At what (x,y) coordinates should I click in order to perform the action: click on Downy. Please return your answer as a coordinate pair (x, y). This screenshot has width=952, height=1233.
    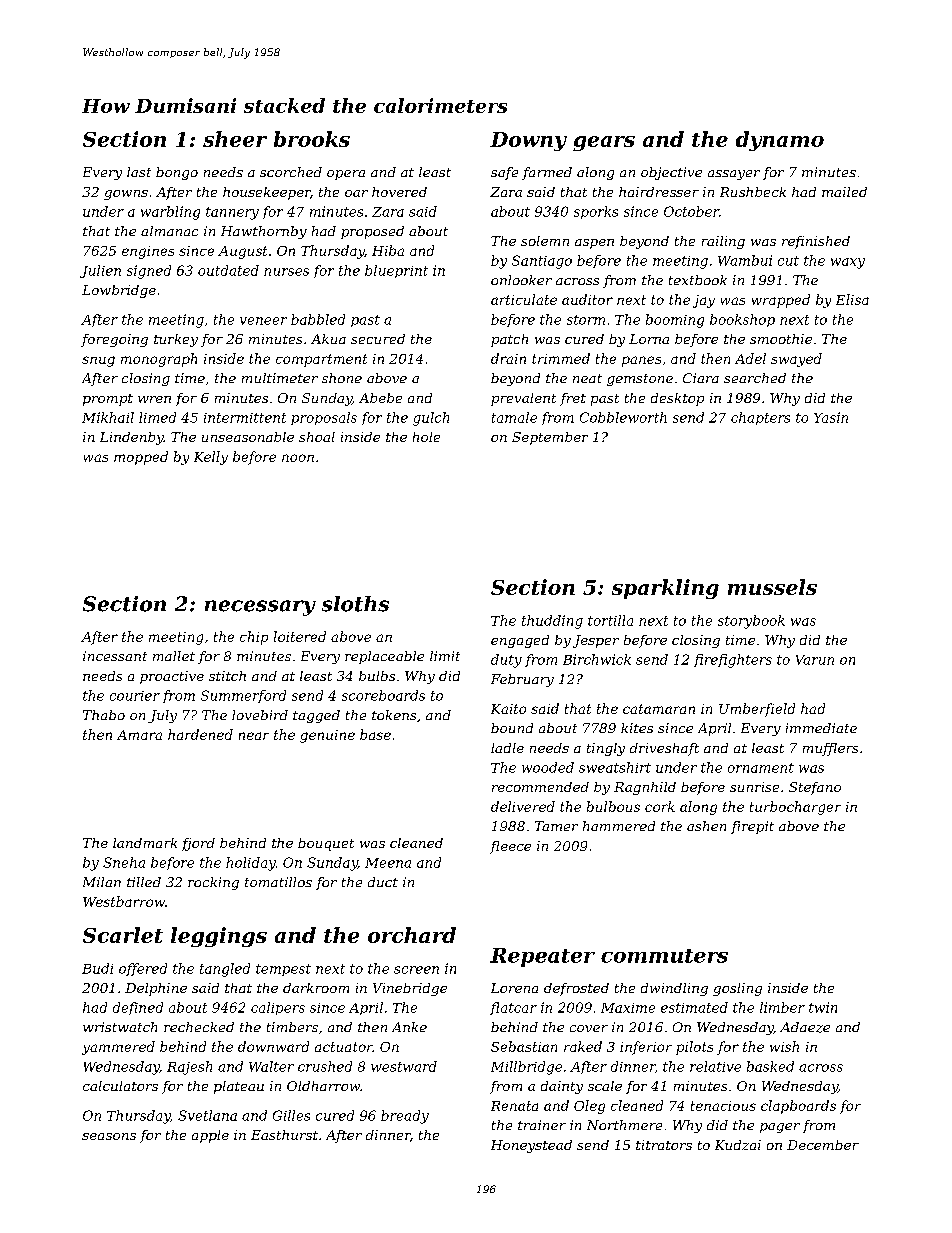
    Looking at the image, I should click on (528, 141).
